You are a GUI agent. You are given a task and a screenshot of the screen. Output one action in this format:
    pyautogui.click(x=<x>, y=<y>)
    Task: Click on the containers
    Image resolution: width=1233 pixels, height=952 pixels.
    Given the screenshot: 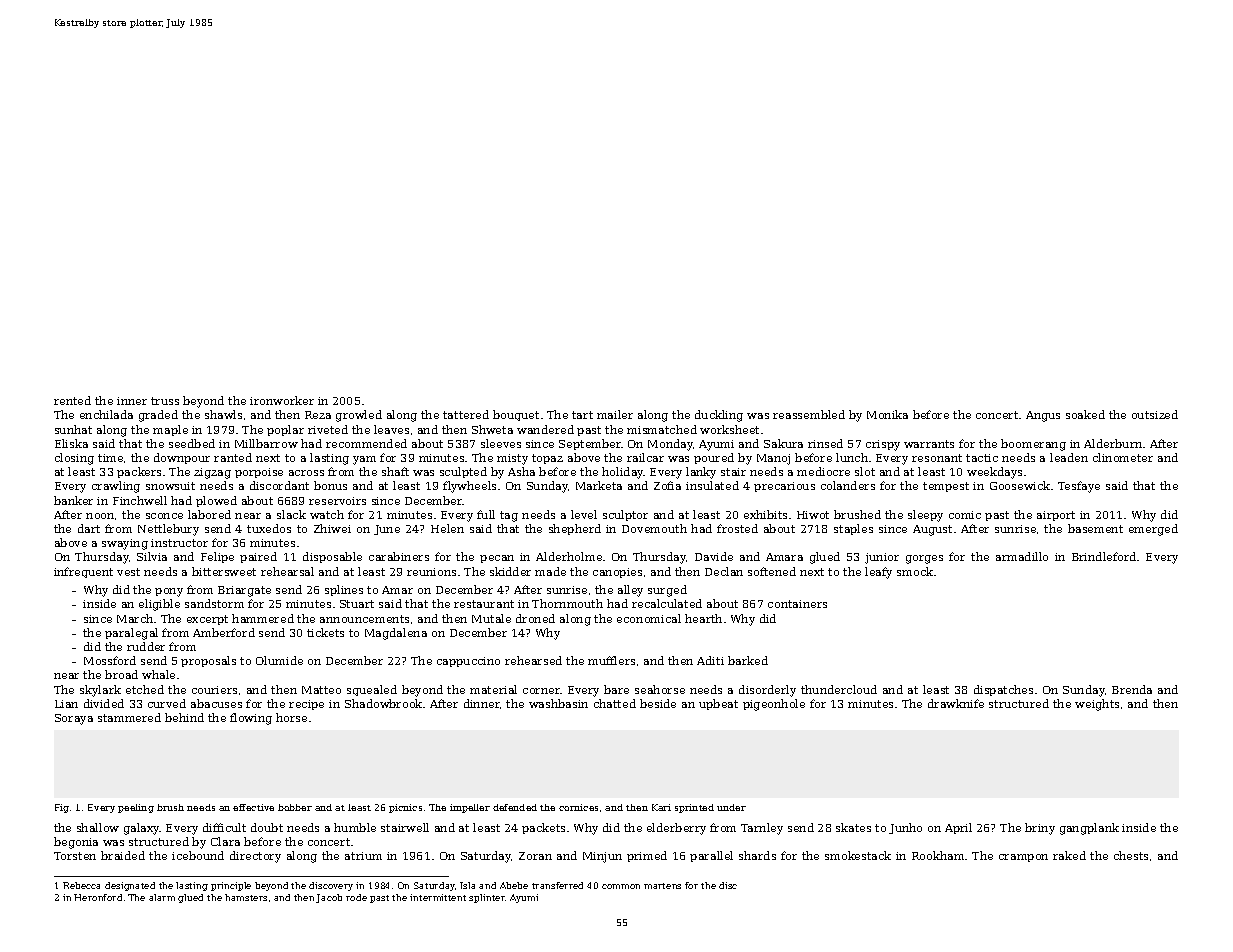 What is the action you would take?
    pyautogui.click(x=797, y=604)
